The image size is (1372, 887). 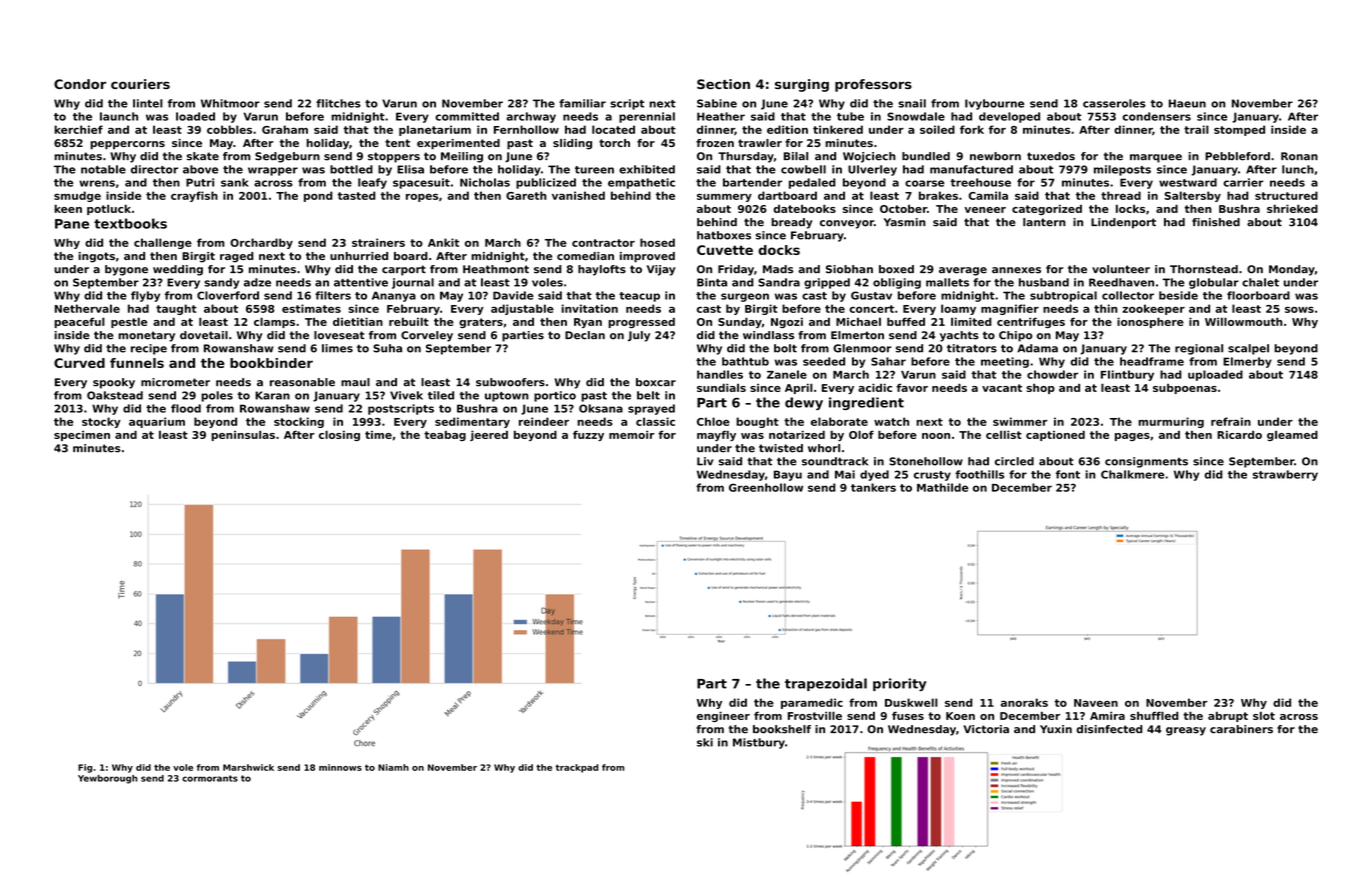 I want to click on Haeun, so click(x=1187, y=103).
